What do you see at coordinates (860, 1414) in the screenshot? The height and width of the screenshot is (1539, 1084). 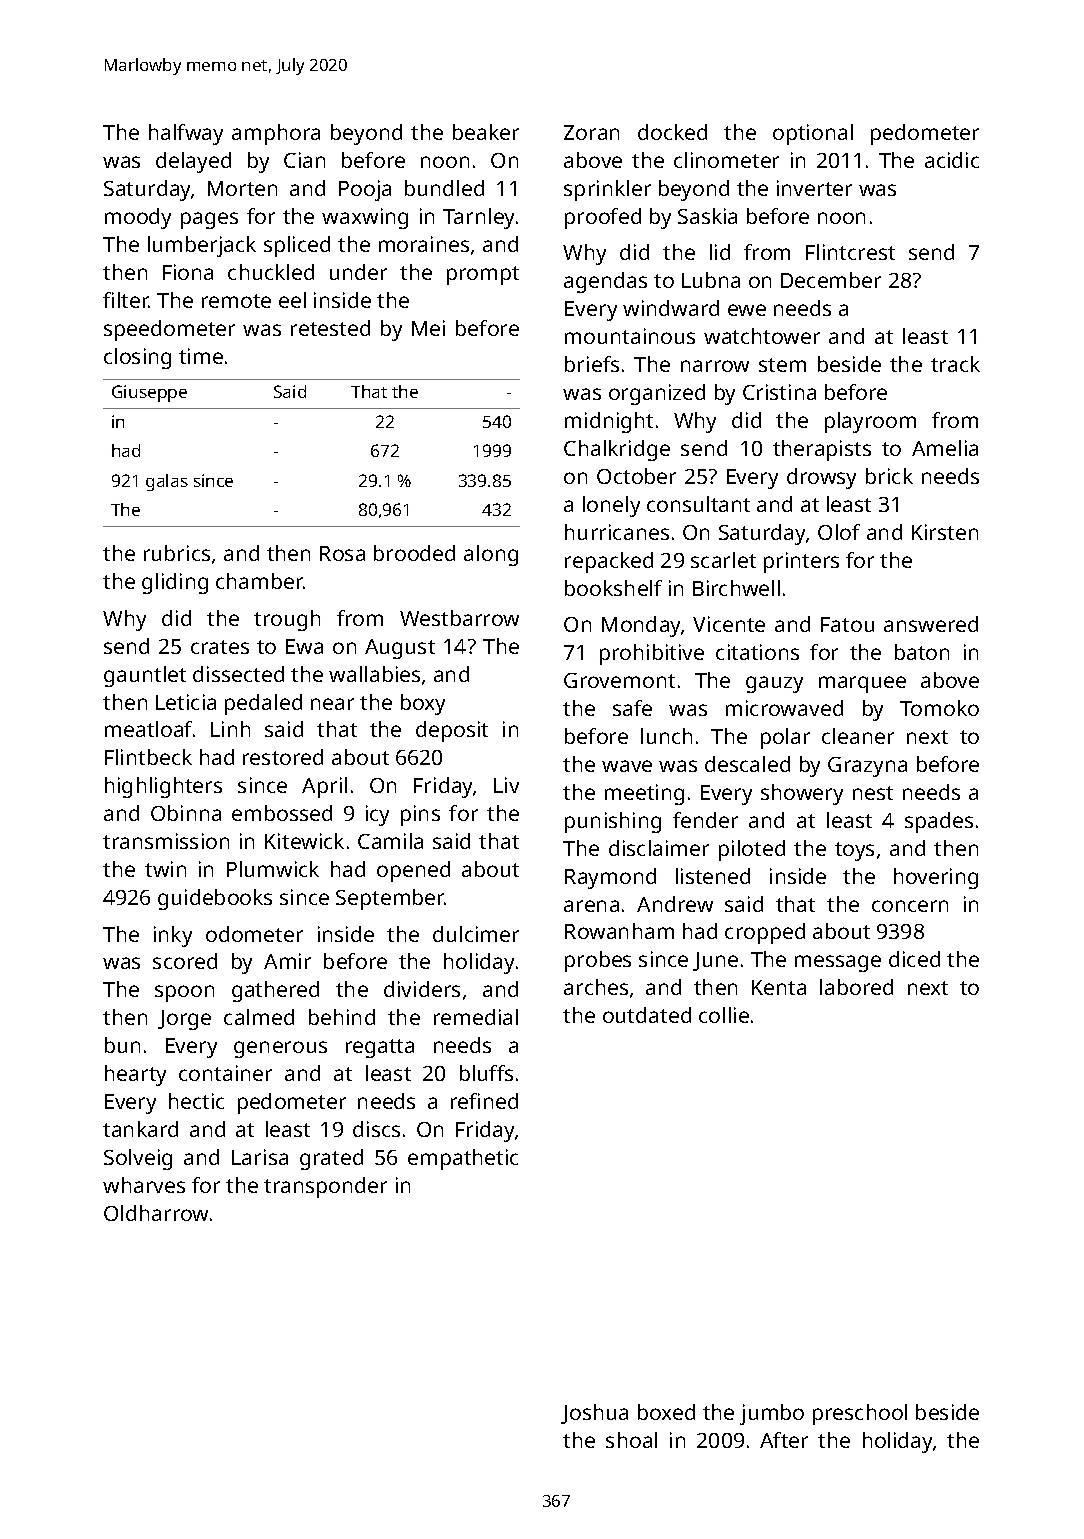 I see `preschool` at bounding box center [860, 1414].
